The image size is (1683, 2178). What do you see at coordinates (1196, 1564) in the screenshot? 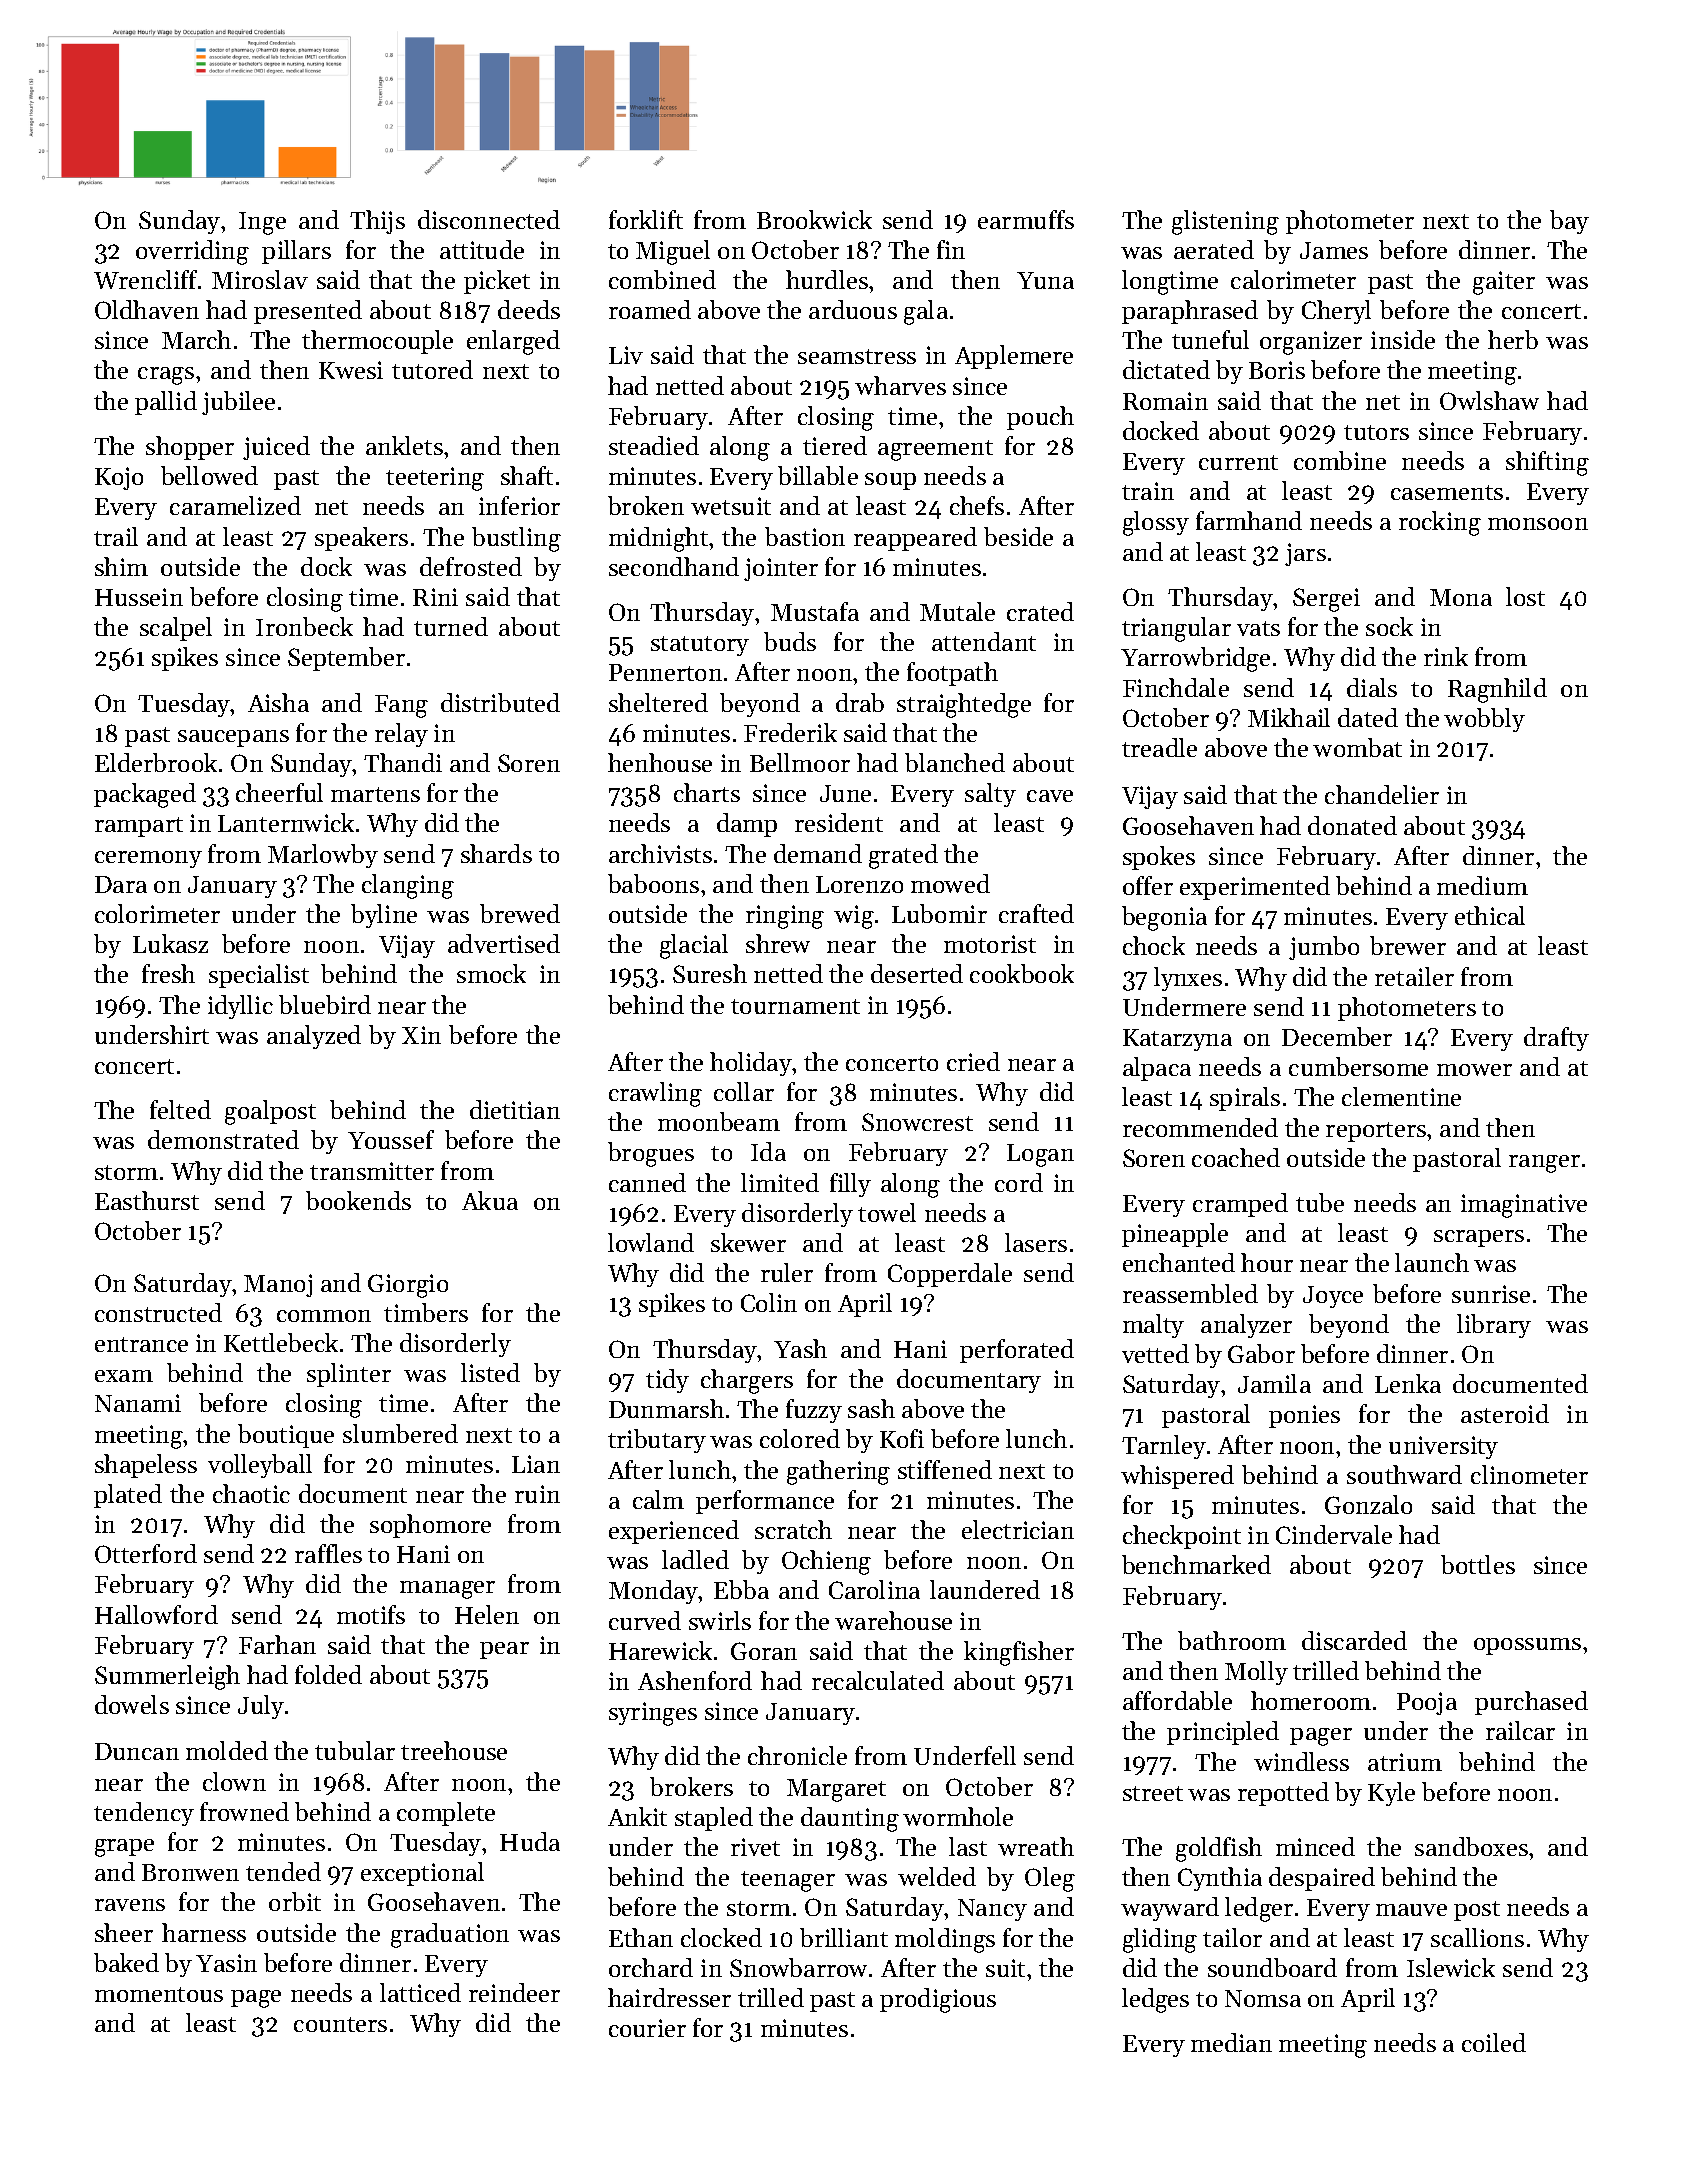
I see `benchmarked` at bounding box center [1196, 1564].
